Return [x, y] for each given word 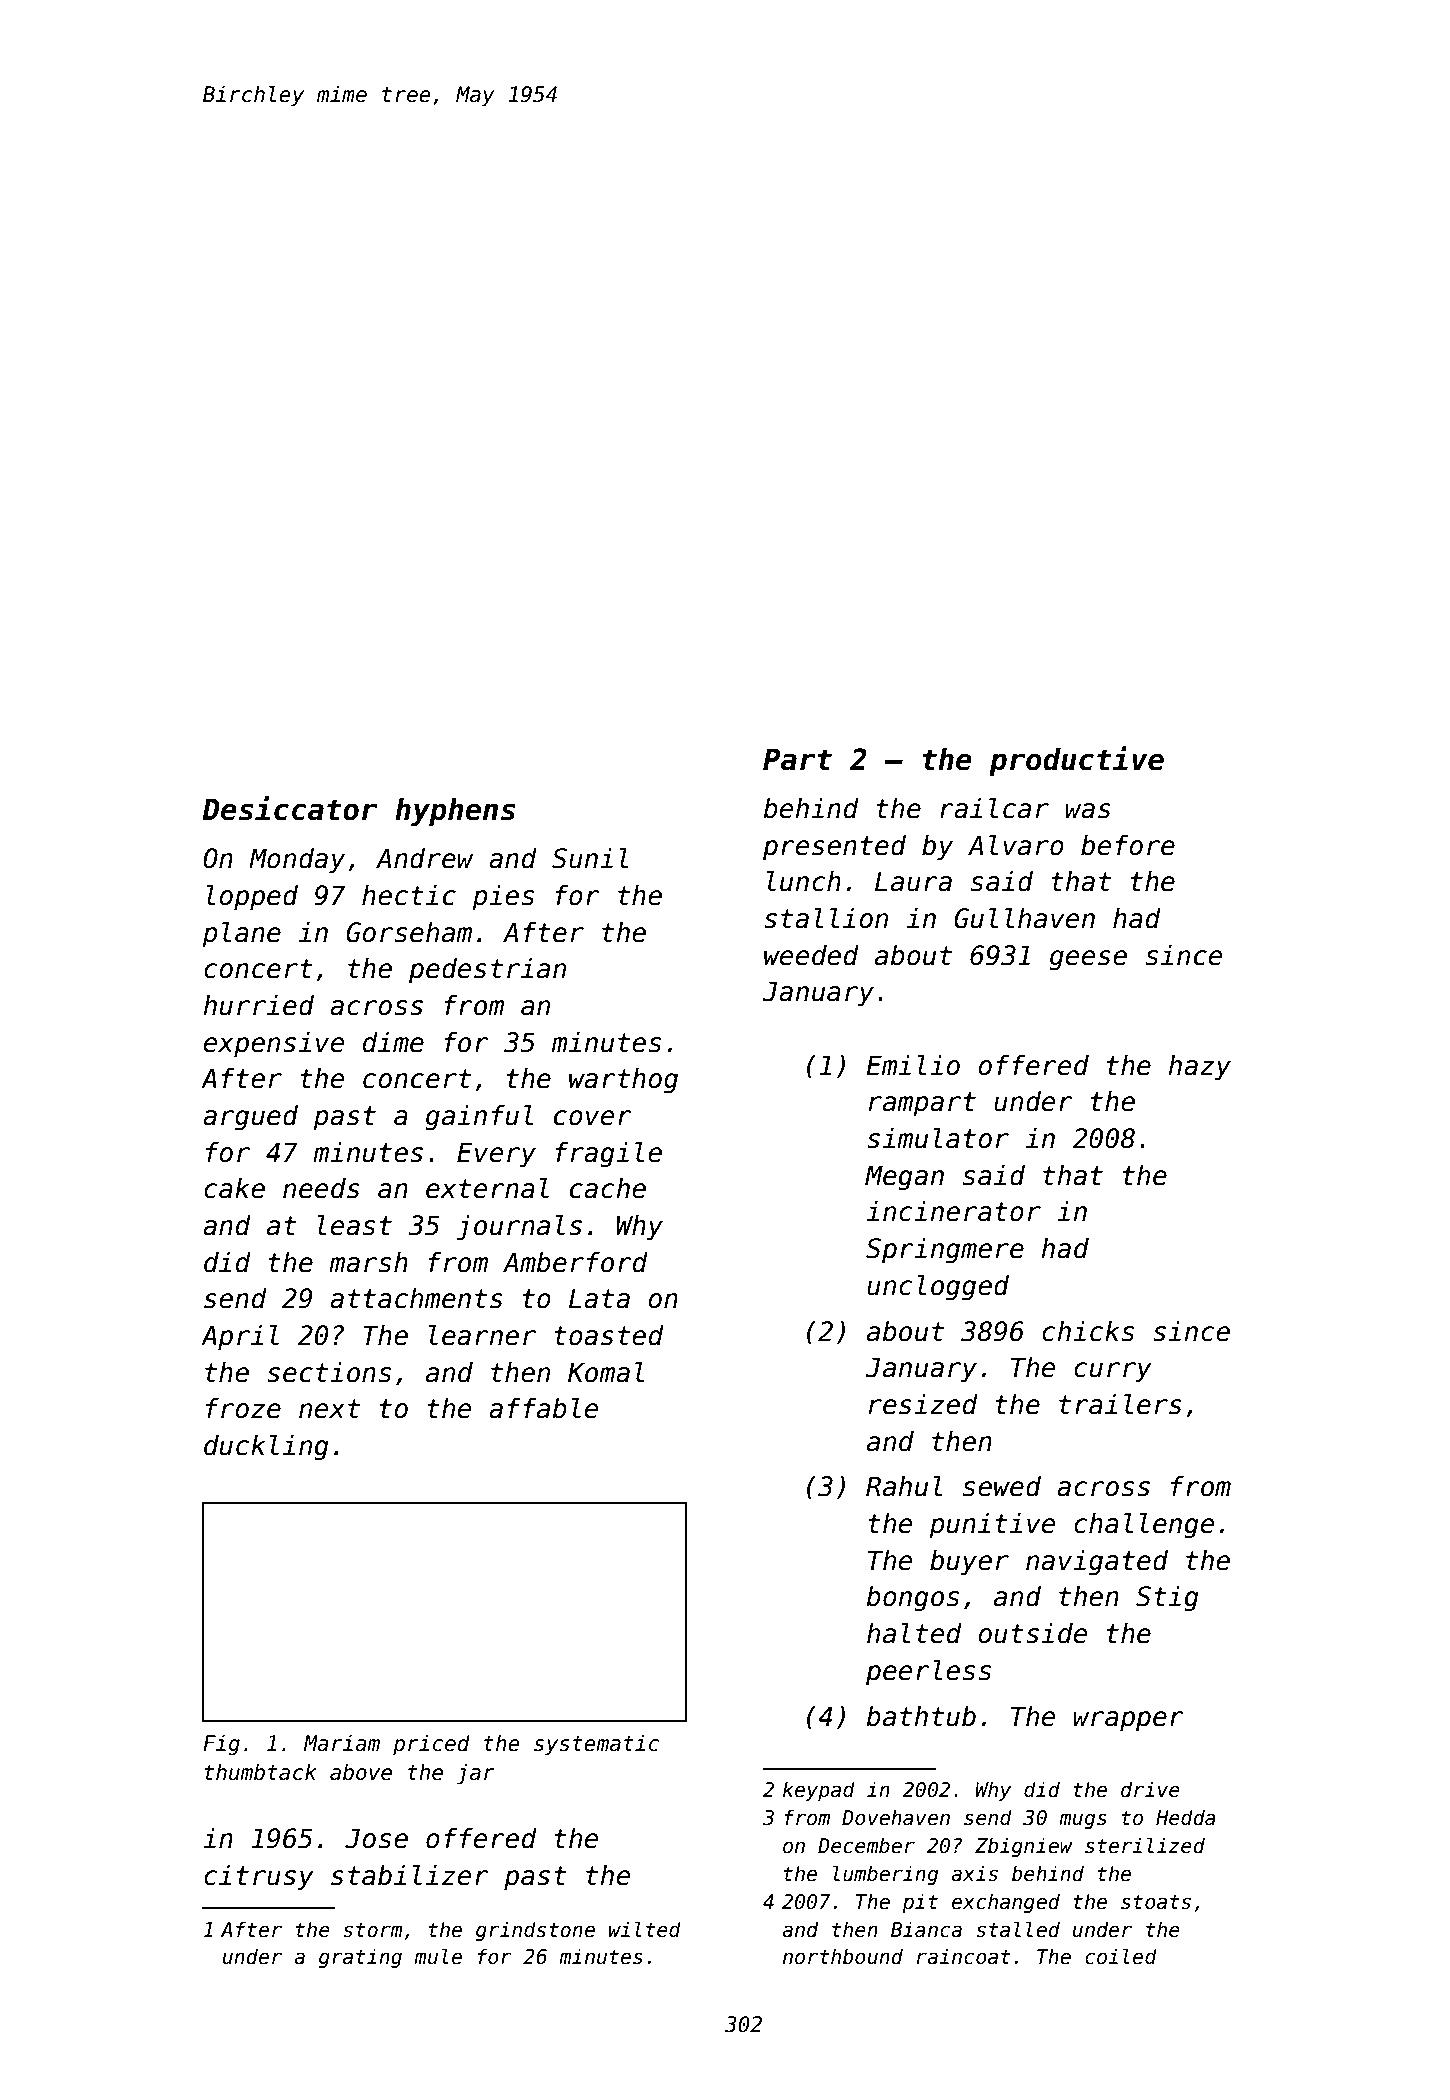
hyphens [455, 811]
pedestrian [487, 971]
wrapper [1129, 1721]
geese [1088, 960]
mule [438, 1956]
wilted [645, 1929]
